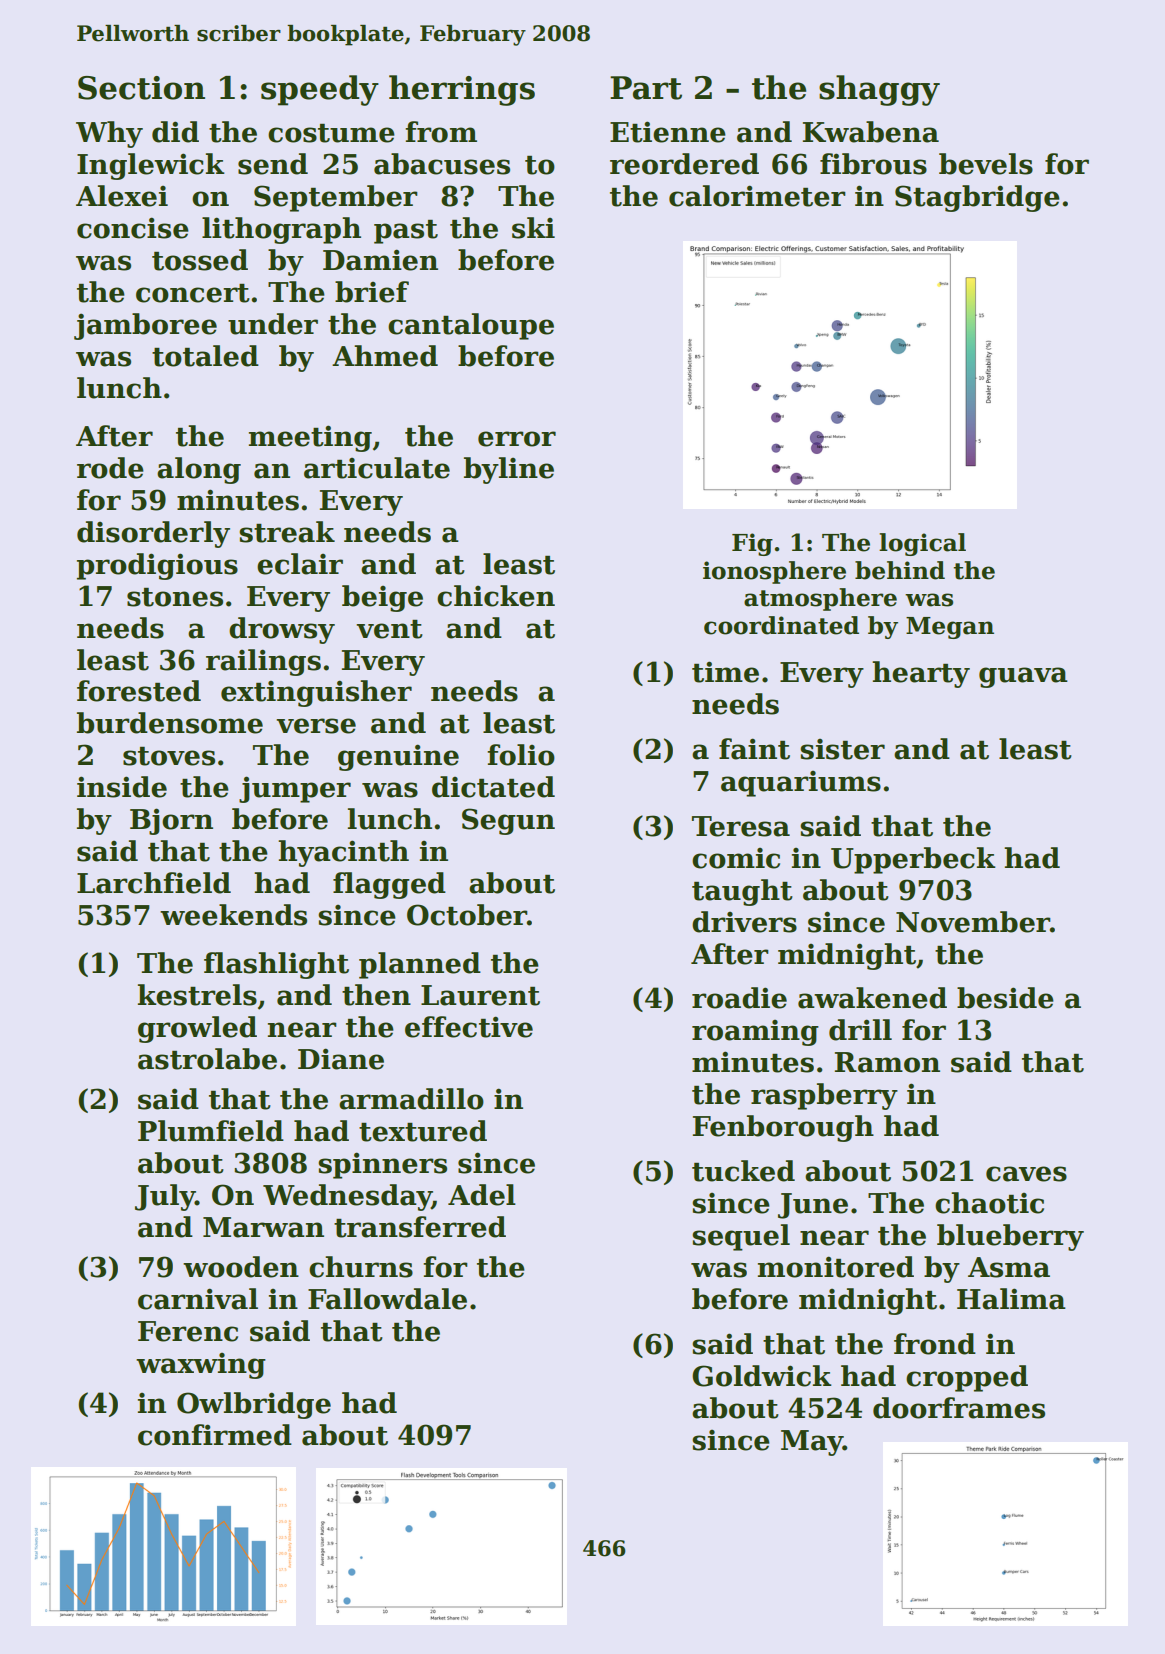 The width and height of the screenshot is (1165, 1654). What do you see at coordinates (1005, 998) in the screenshot?
I see `beside` at bounding box center [1005, 998].
